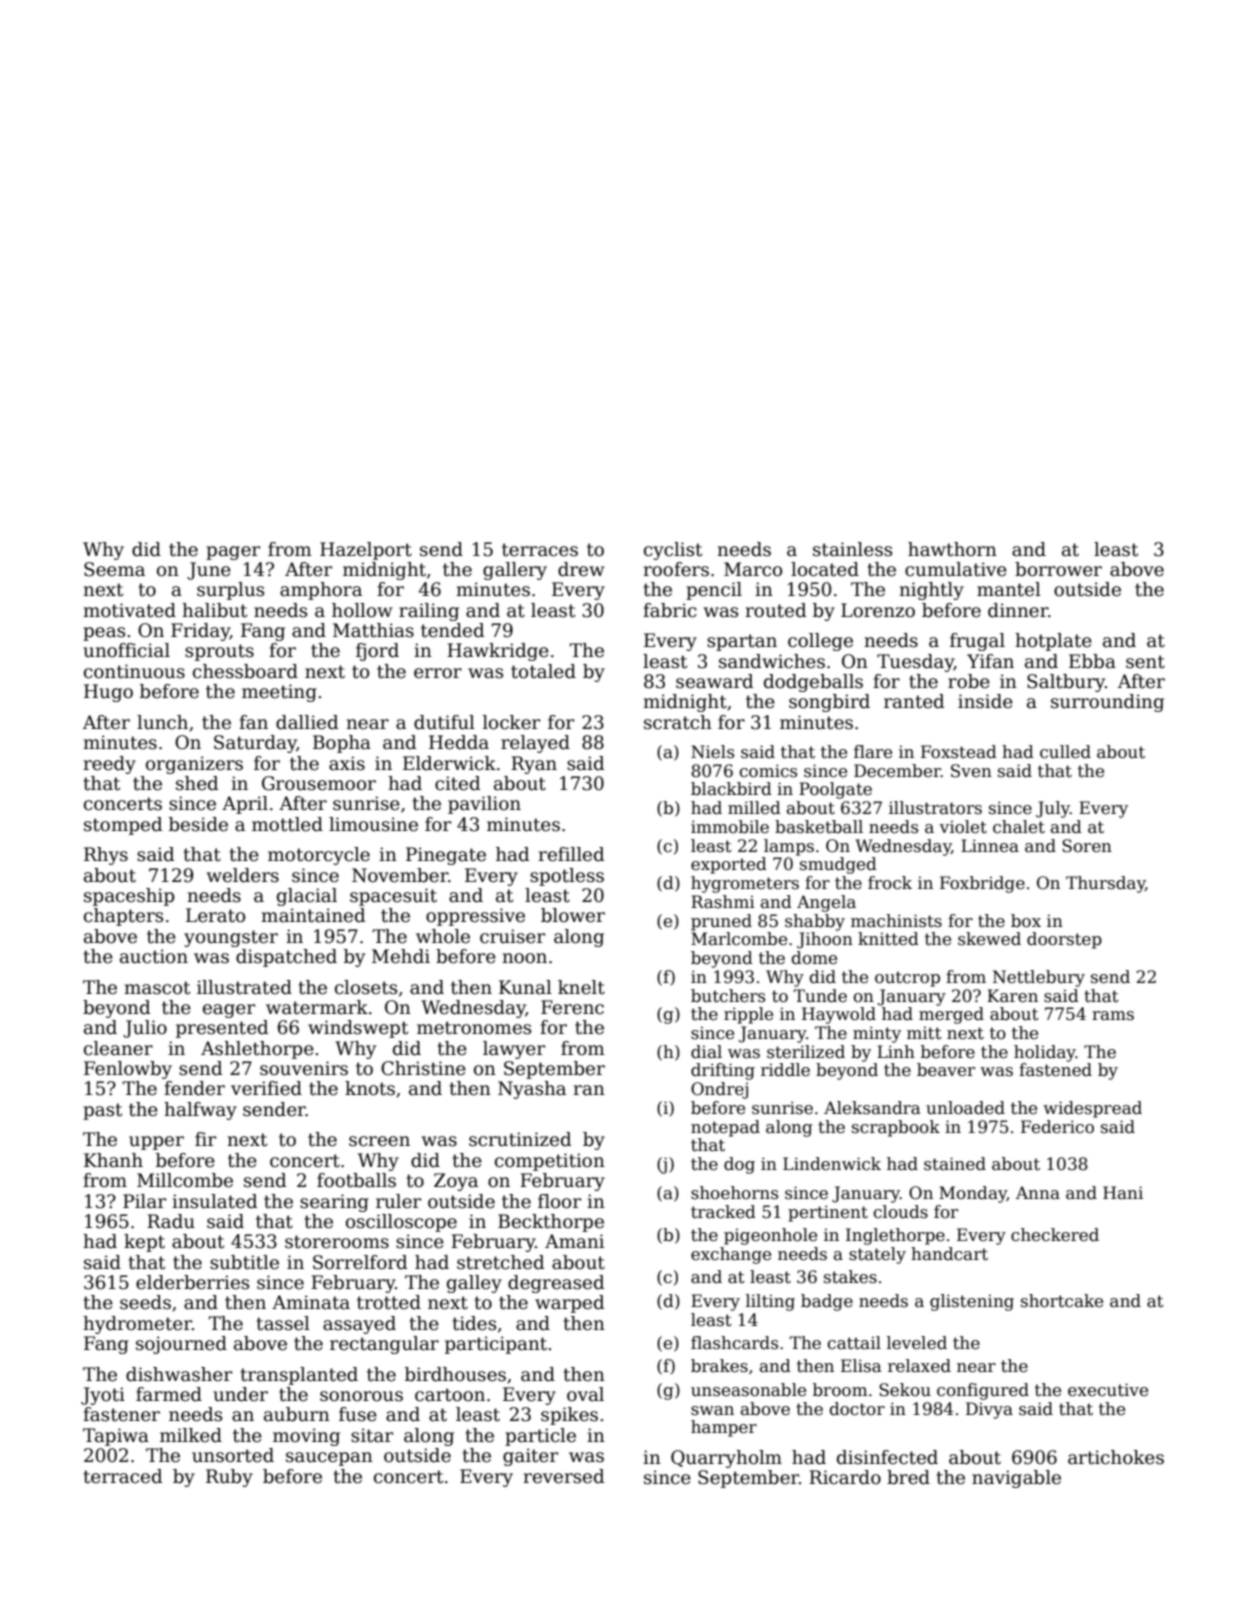  What do you see at coordinates (229, 1011) in the screenshot?
I see `eager` at bounding box center [229, 1011].
